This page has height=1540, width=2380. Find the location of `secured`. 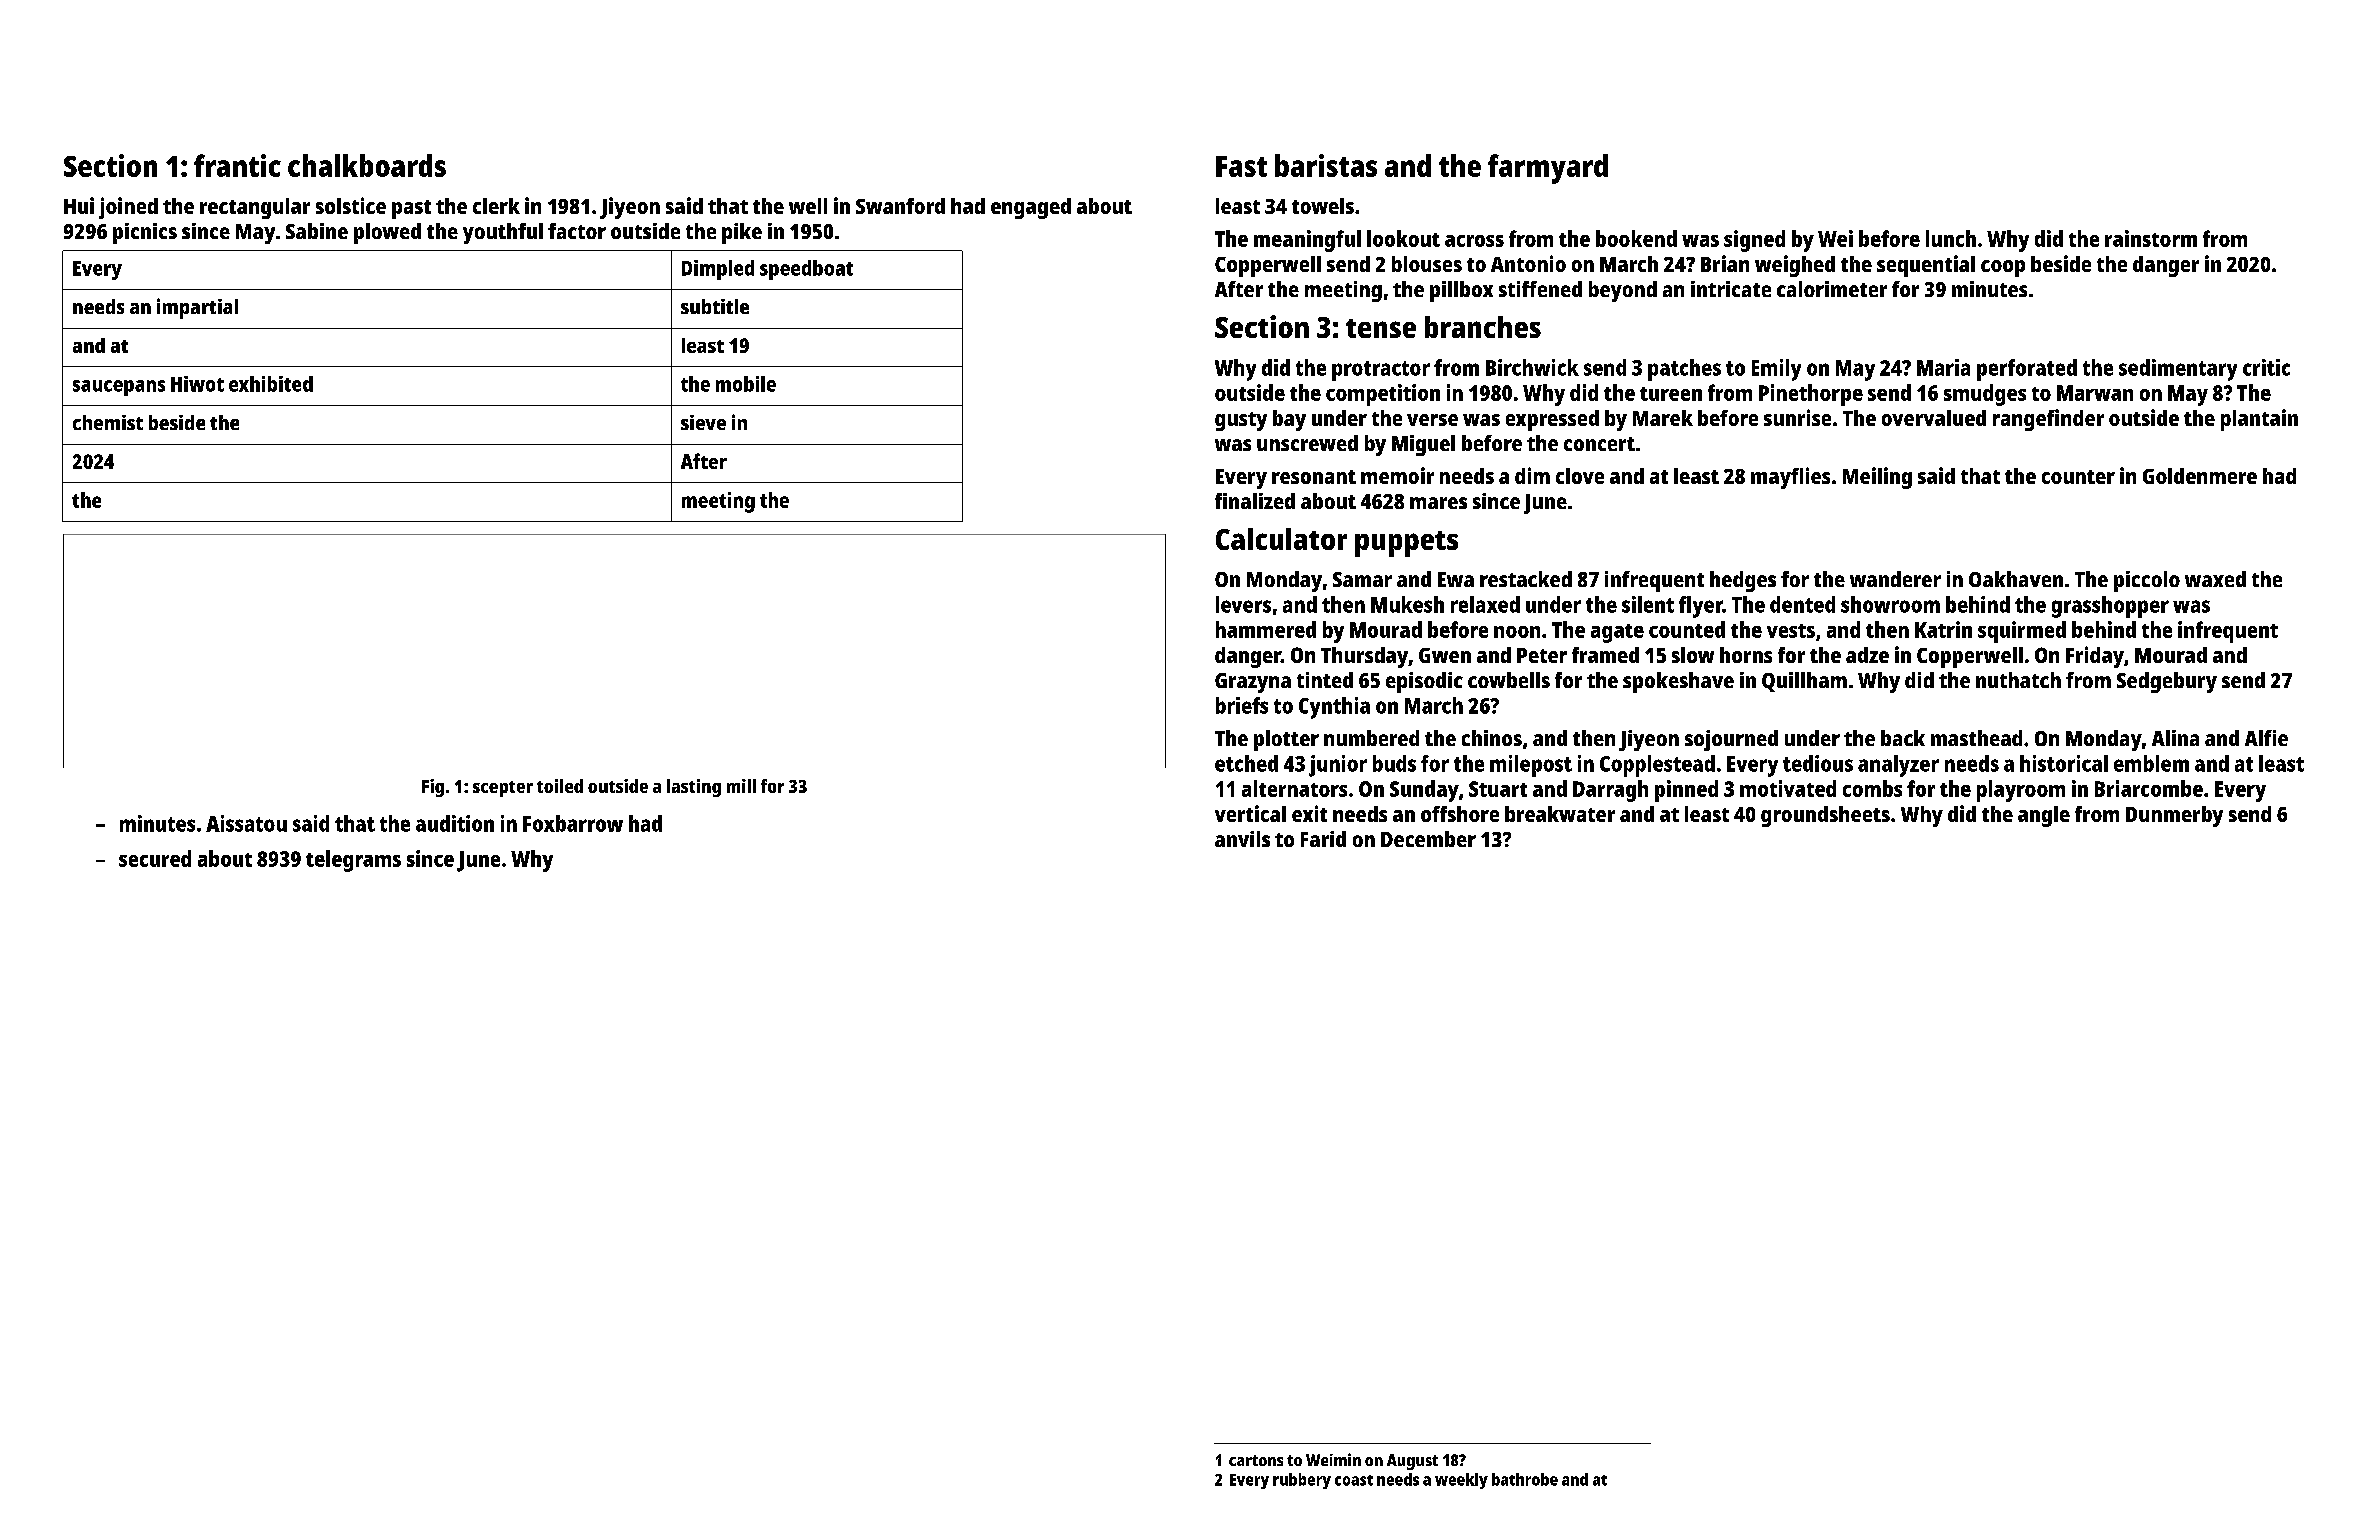

secured is located at coordinates (155, 858).
